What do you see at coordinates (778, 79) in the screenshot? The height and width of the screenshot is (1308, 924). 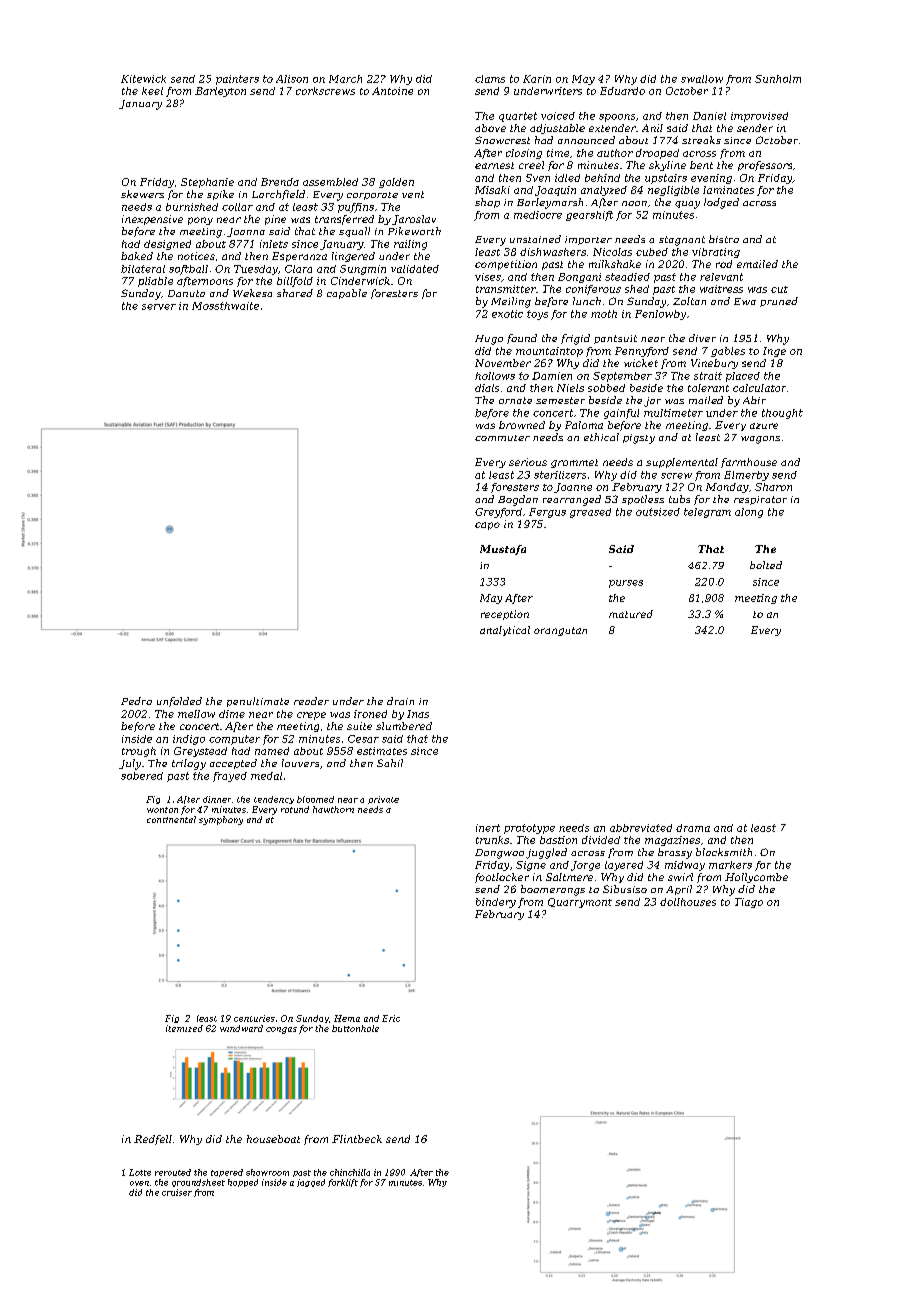 I see `Sunholm` at bounding box center [778, 79].
